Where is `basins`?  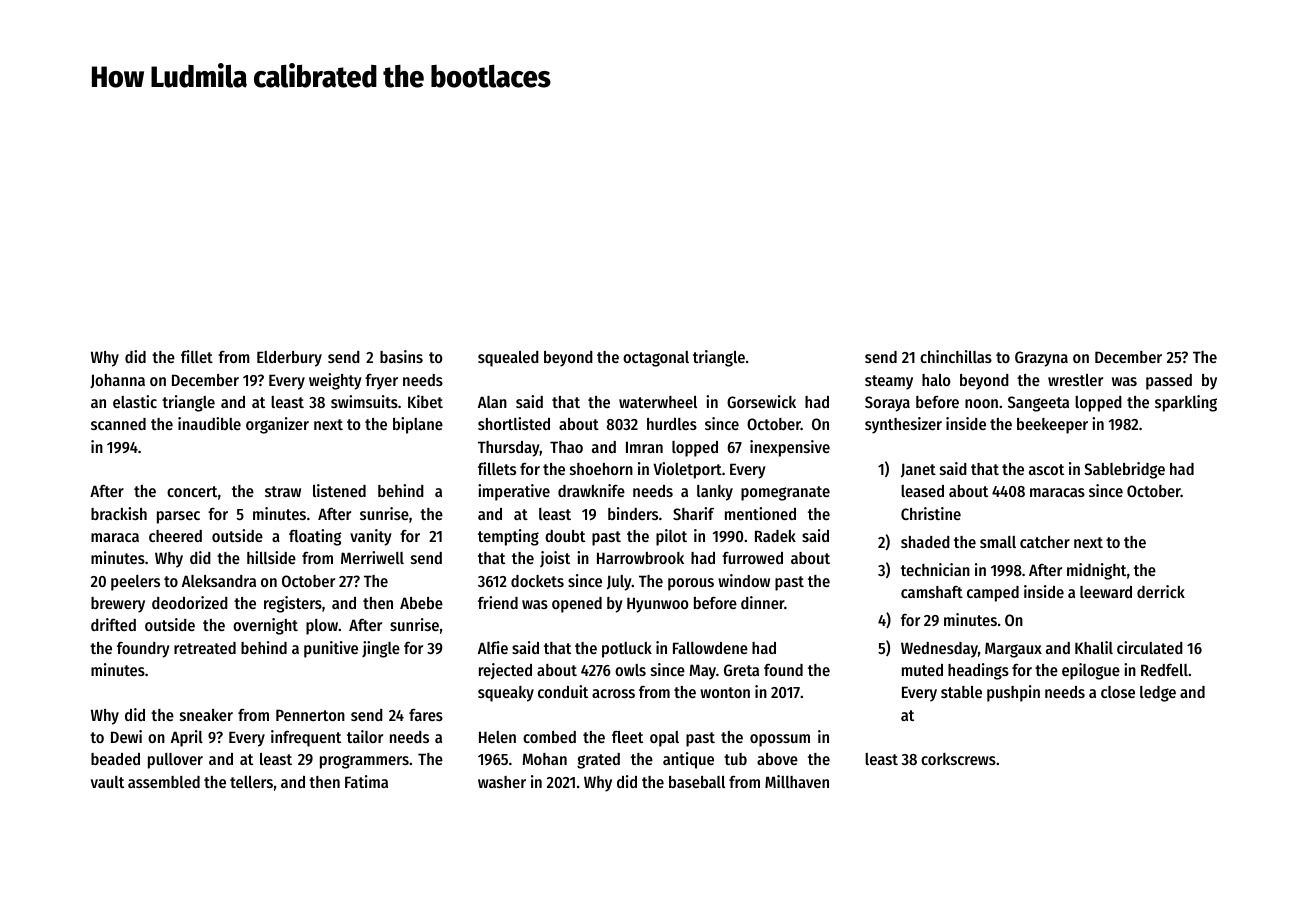
basins is located at coordinates (401, 356).
